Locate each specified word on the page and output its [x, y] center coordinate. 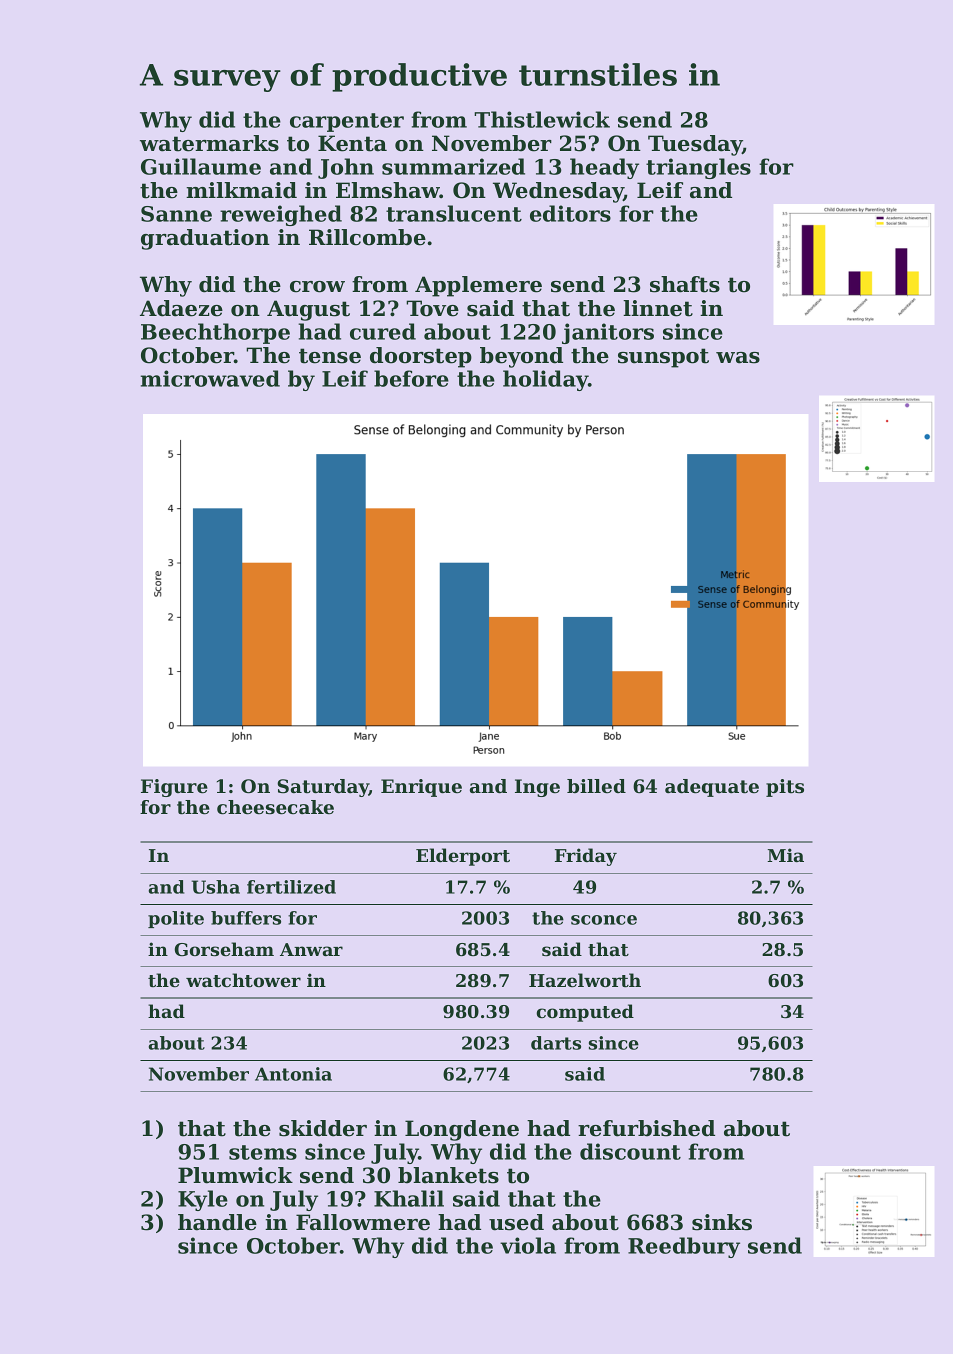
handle [217, 1222]
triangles [698, 168]
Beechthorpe [215, 333]
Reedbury [684, 1247]
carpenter [347, 122]
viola [528, 1245]
